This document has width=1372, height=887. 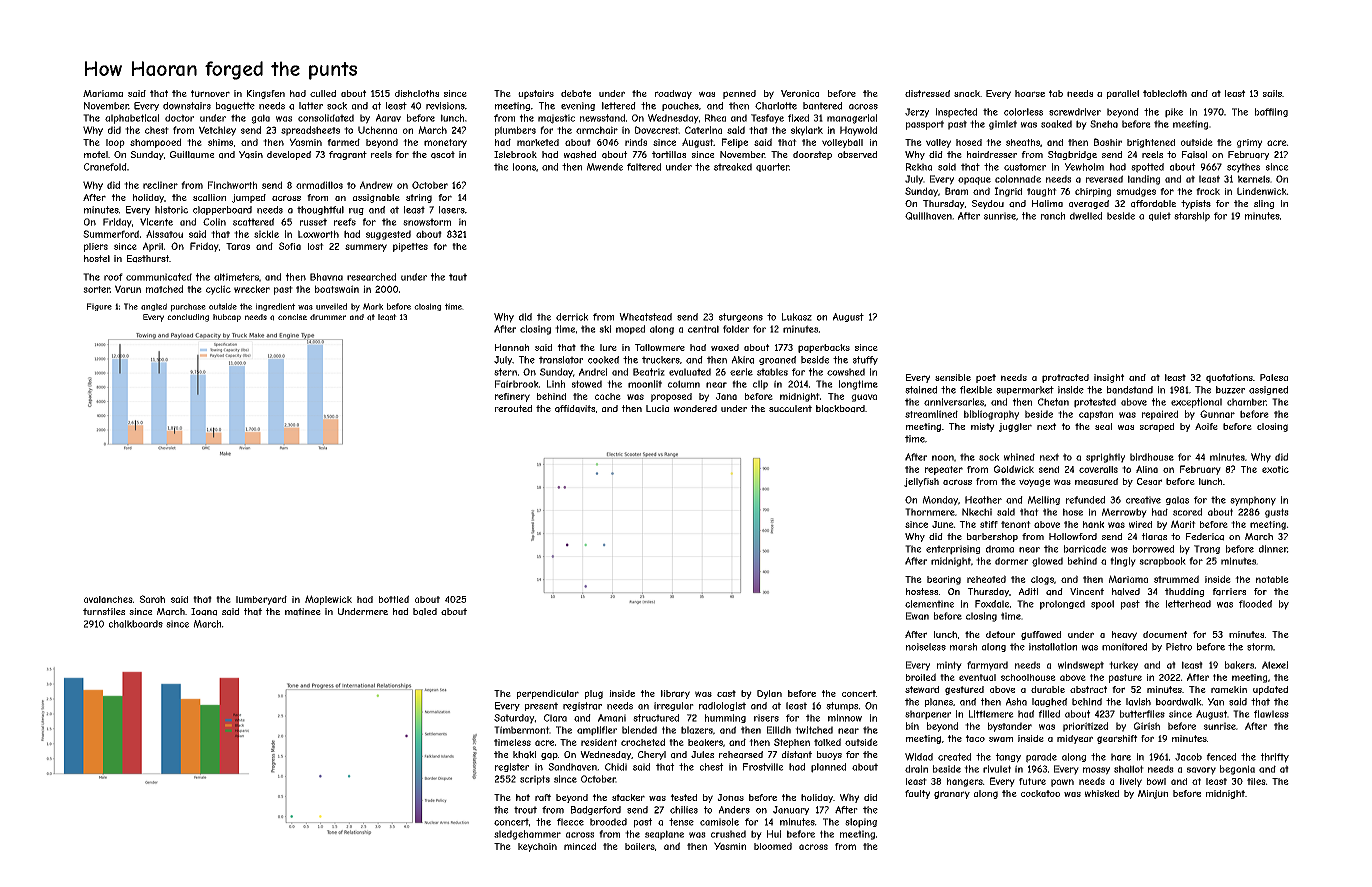 I want to click on derrick, so click(x=572, y=317).
